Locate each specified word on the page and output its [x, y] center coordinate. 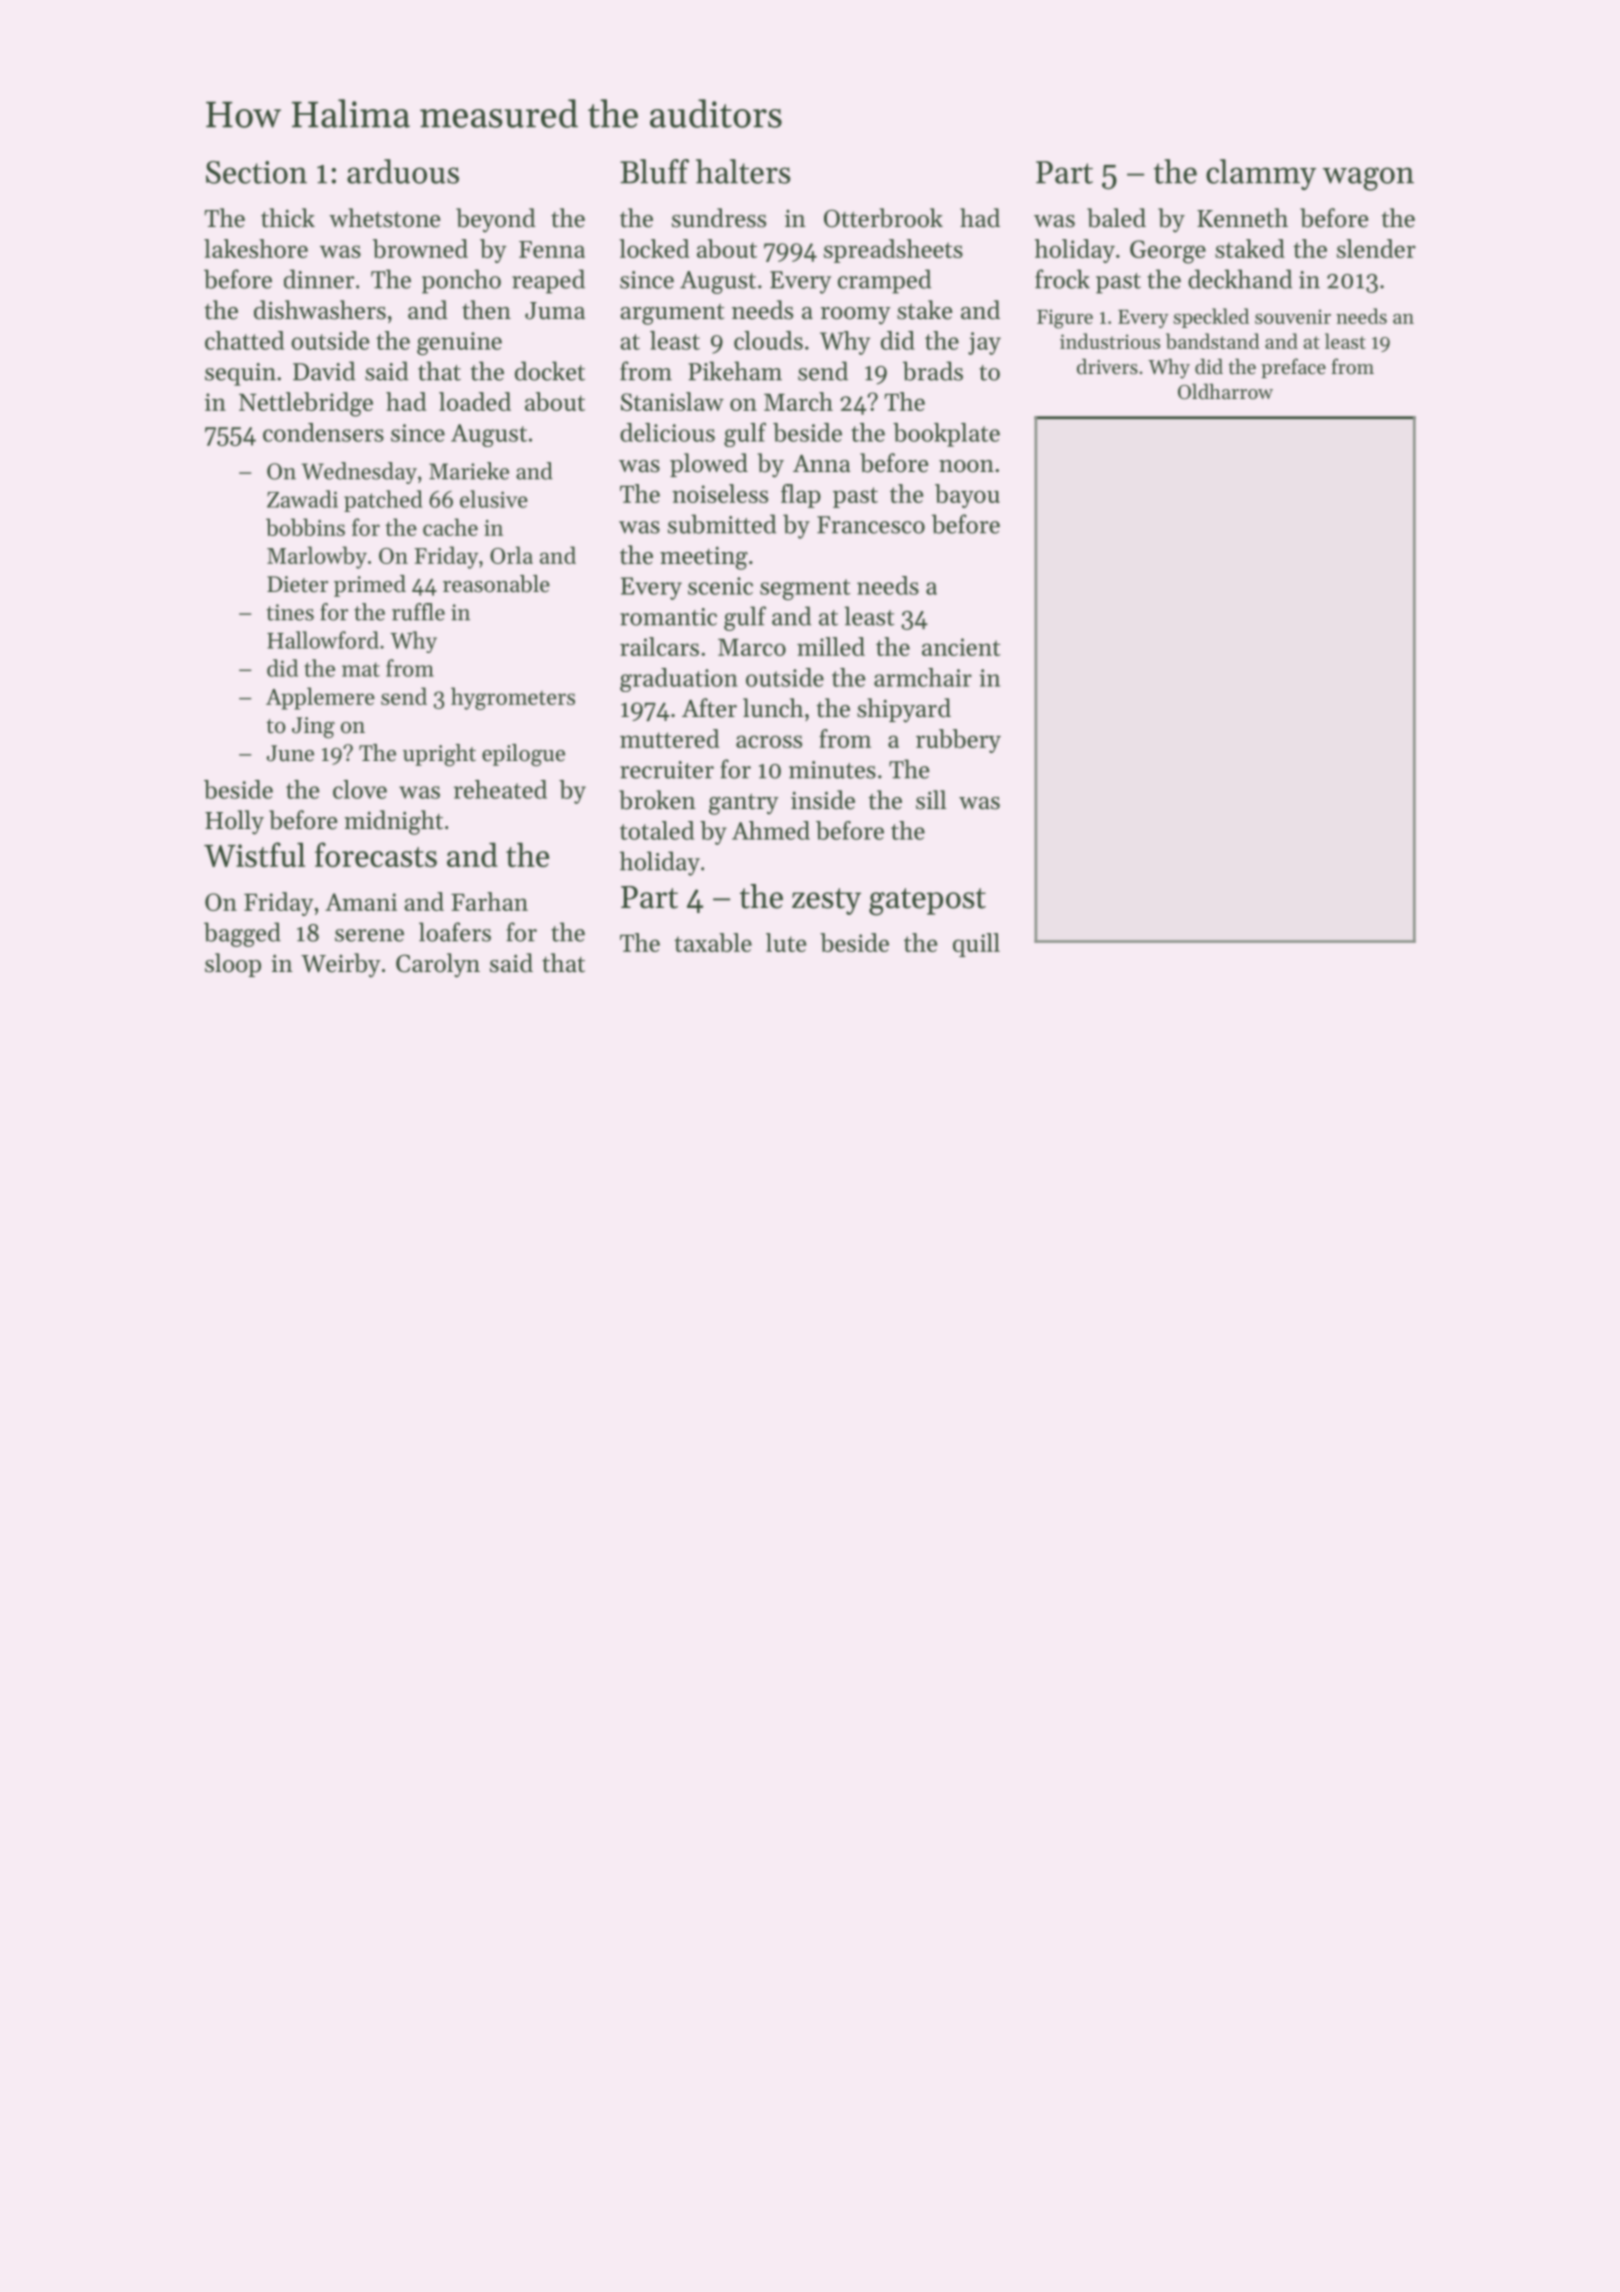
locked [654, 248]
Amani [361, 902]
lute [786, 942]
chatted [244, 340]
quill [976, 945]
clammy [1261, 174]
